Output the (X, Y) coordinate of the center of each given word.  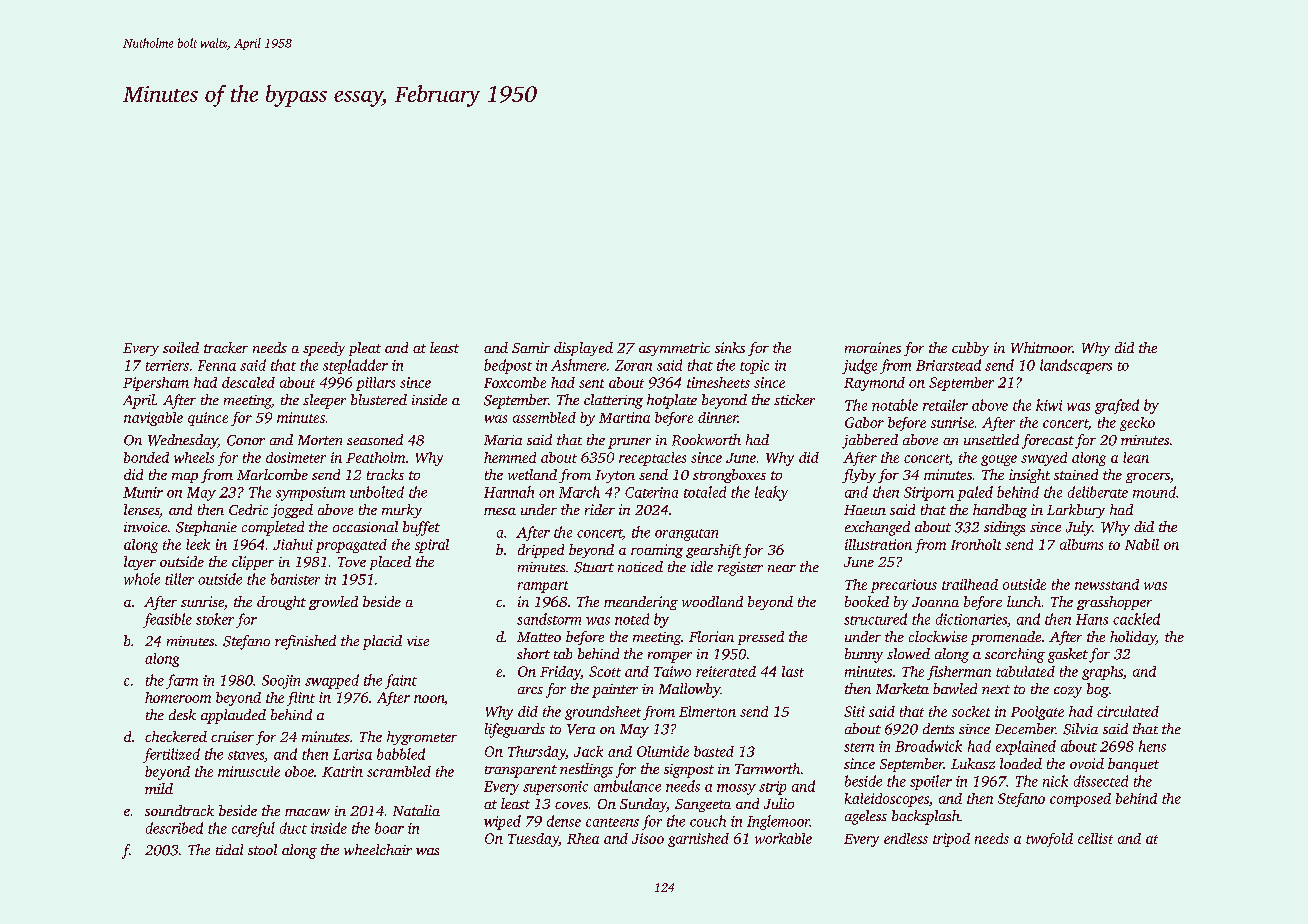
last (793, 671)
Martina (624, 417)
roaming (657, 551)
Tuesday (533, 840)
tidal (229, 849)
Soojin (281, 682)
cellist (1095, 838)
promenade (1006, 638)
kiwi (1049, 405)
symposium (310, 494)
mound (1154, 492)
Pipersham (156, 384)
